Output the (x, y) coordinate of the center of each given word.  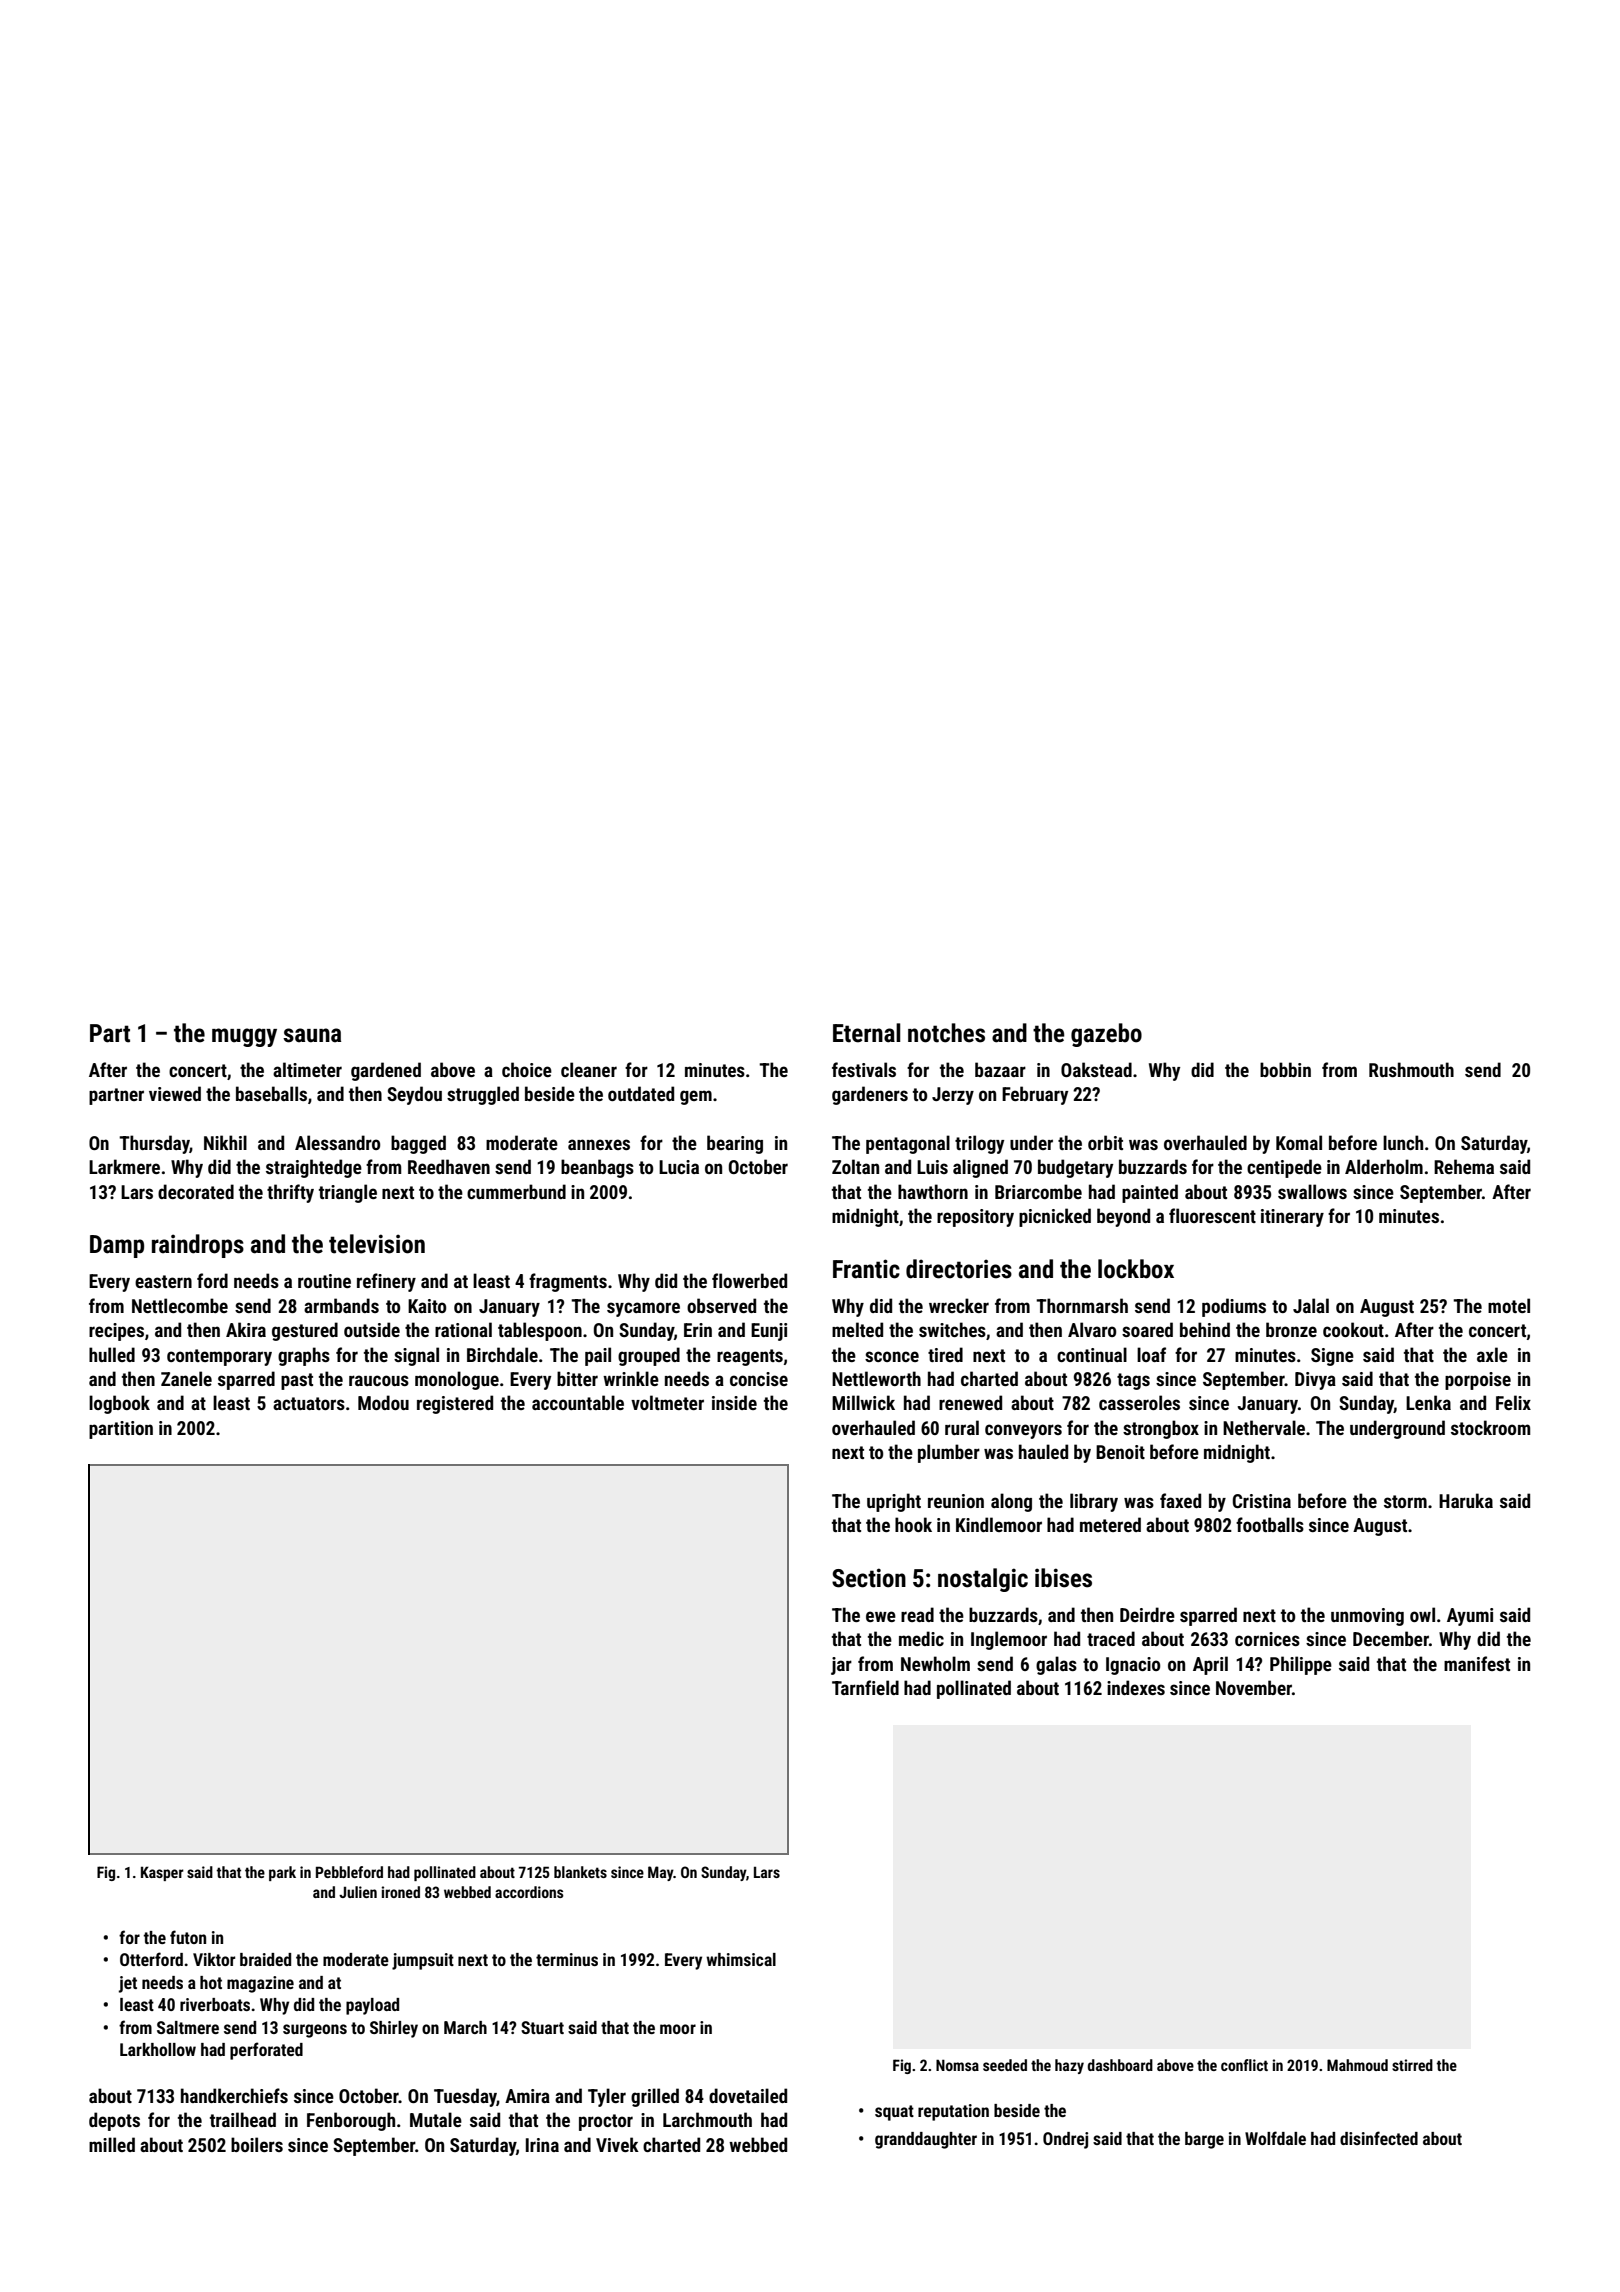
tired (945, 1354)
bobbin (1285, 1069)
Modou (383, 1402)
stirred (1412, 2065)
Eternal (866, 1033)
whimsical (741, 1959)
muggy (244, 1037)
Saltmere (188, 2027)
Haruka (1466, 1500)
